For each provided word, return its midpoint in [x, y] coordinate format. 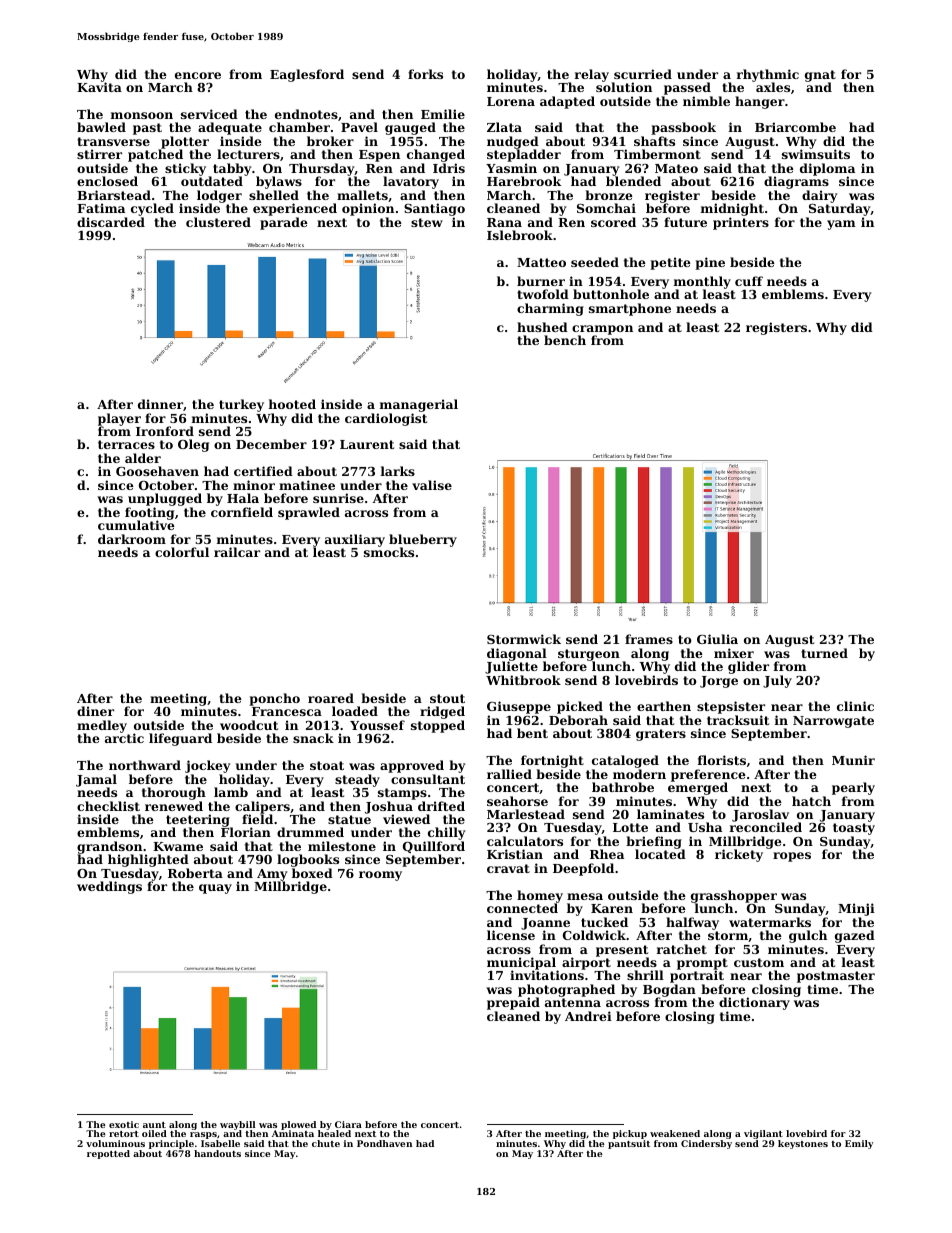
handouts [217, 1153]
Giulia [717, 639]
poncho [274, 699]
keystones [803, 1144]
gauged [410, 128]
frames [649, 639]
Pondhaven [384, 1143]
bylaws [279, 182]
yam [841, 225]
